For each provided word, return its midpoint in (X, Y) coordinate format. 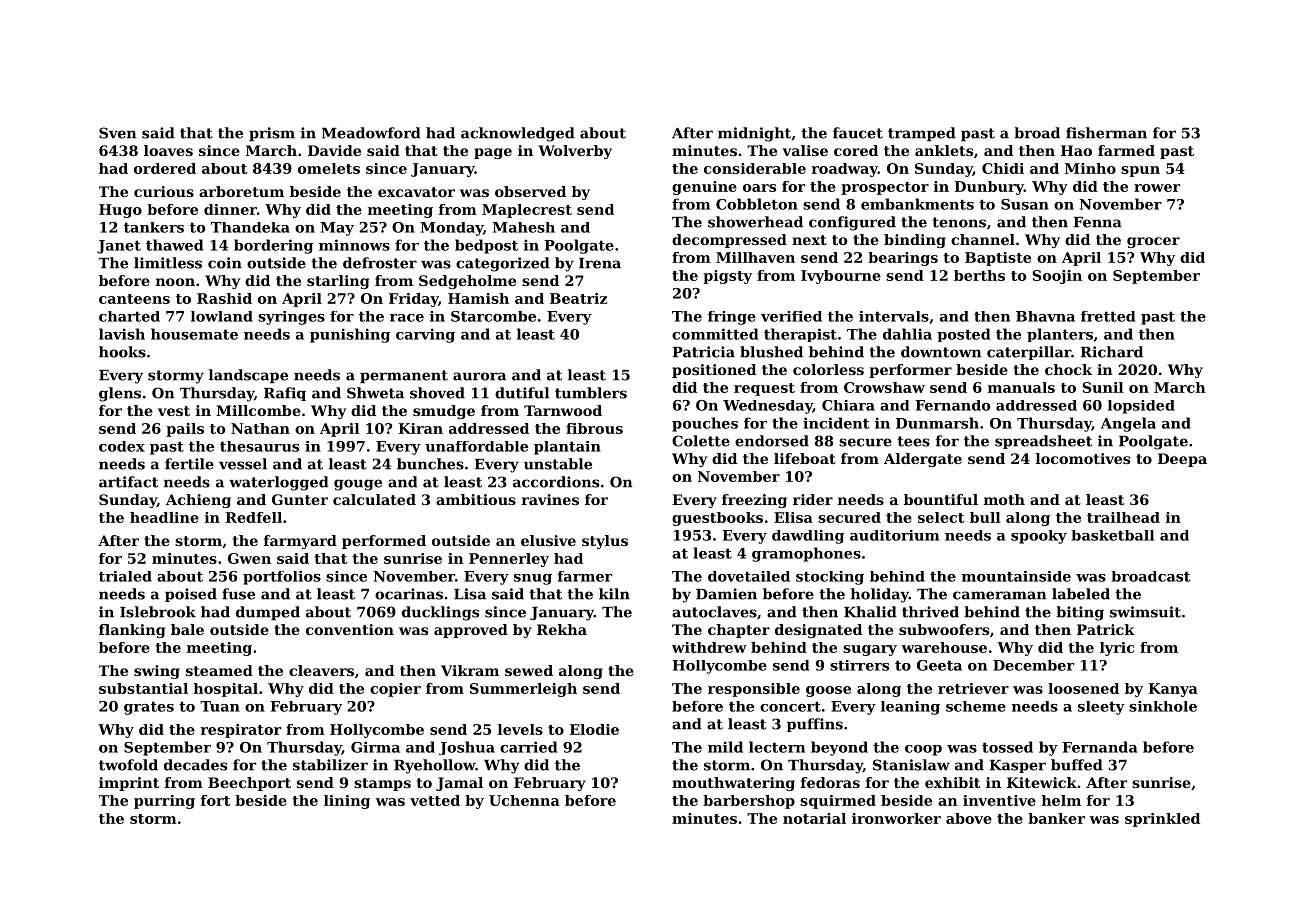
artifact (128, 482)
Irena (600, 263)
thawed (174, 245)
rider (813, 499)
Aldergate (923, 460)
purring (164, 802)
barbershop (749, 802)
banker (1056, 818)
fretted (1108, 316)
